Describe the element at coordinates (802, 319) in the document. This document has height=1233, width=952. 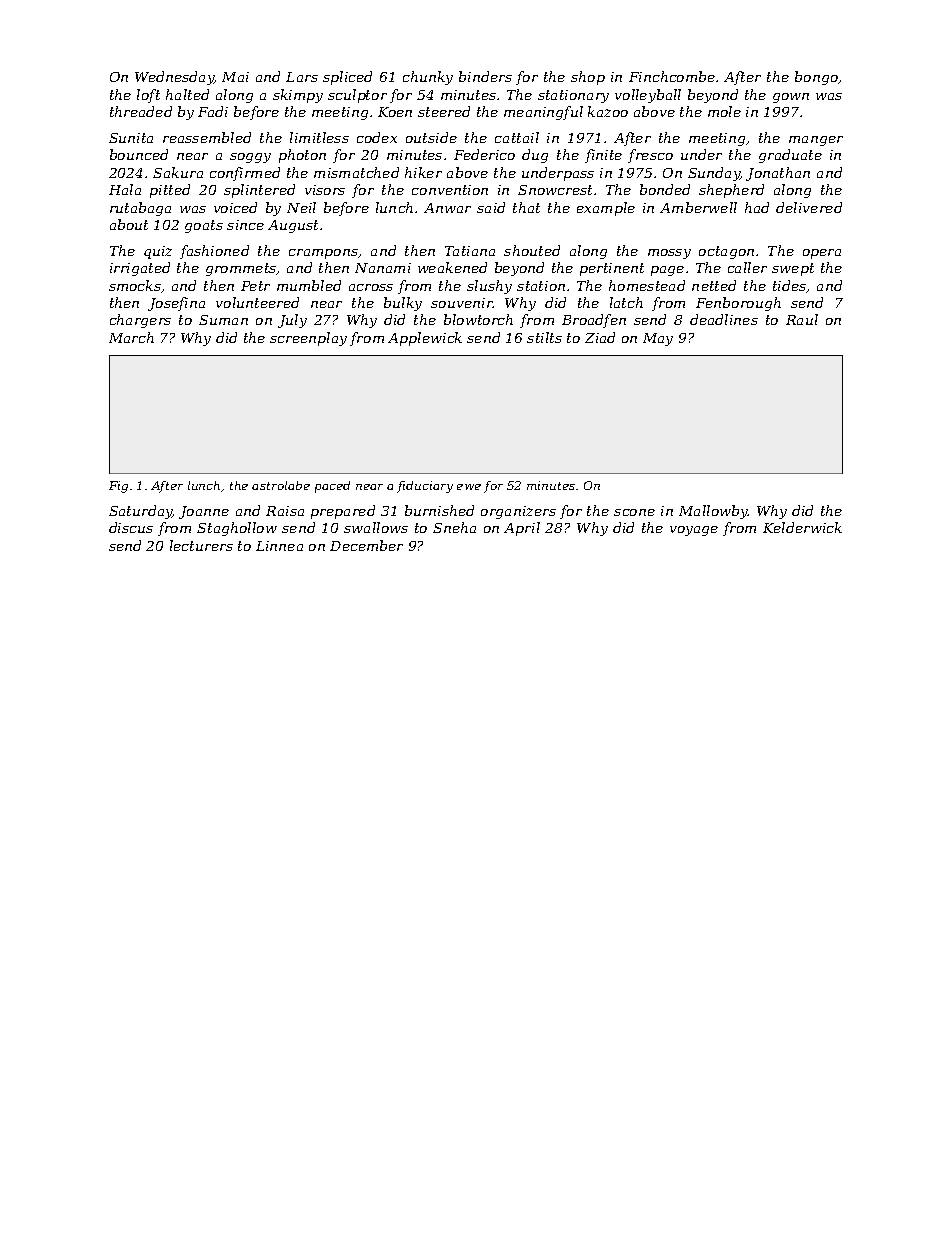
I see `Raul` at that location.
